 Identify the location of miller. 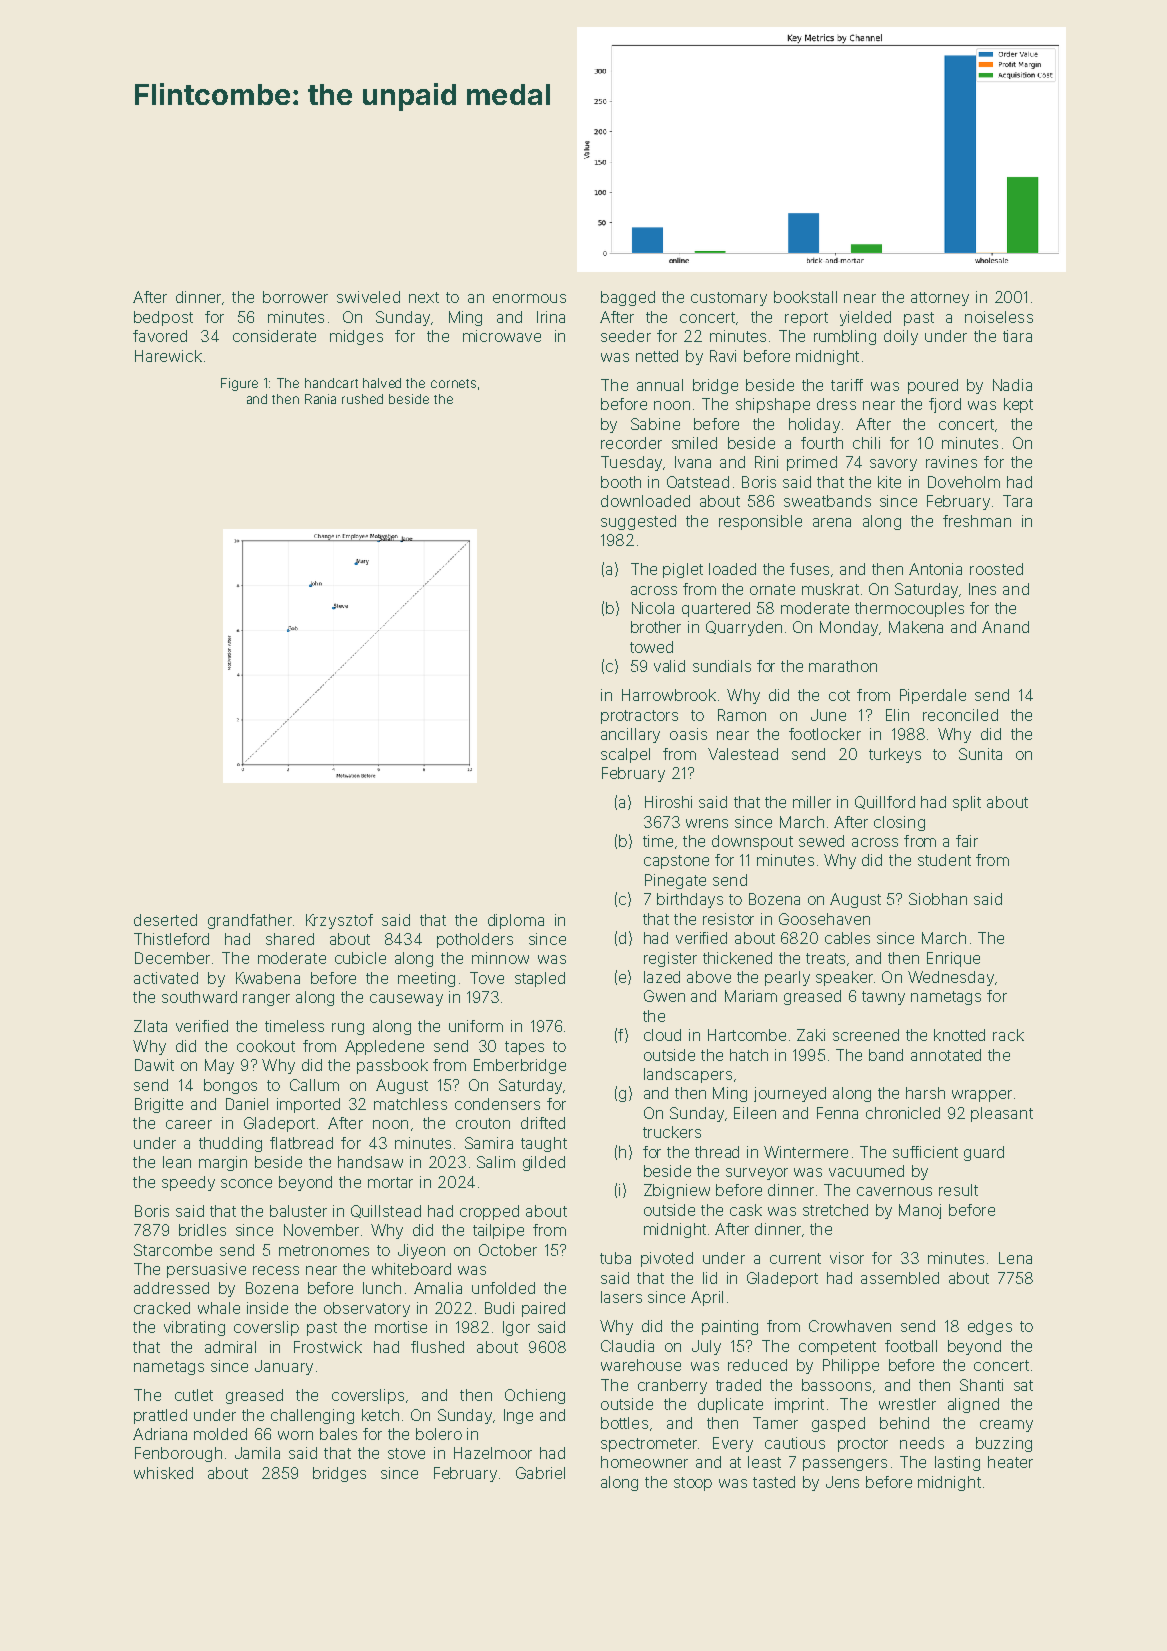
(812, 802).
